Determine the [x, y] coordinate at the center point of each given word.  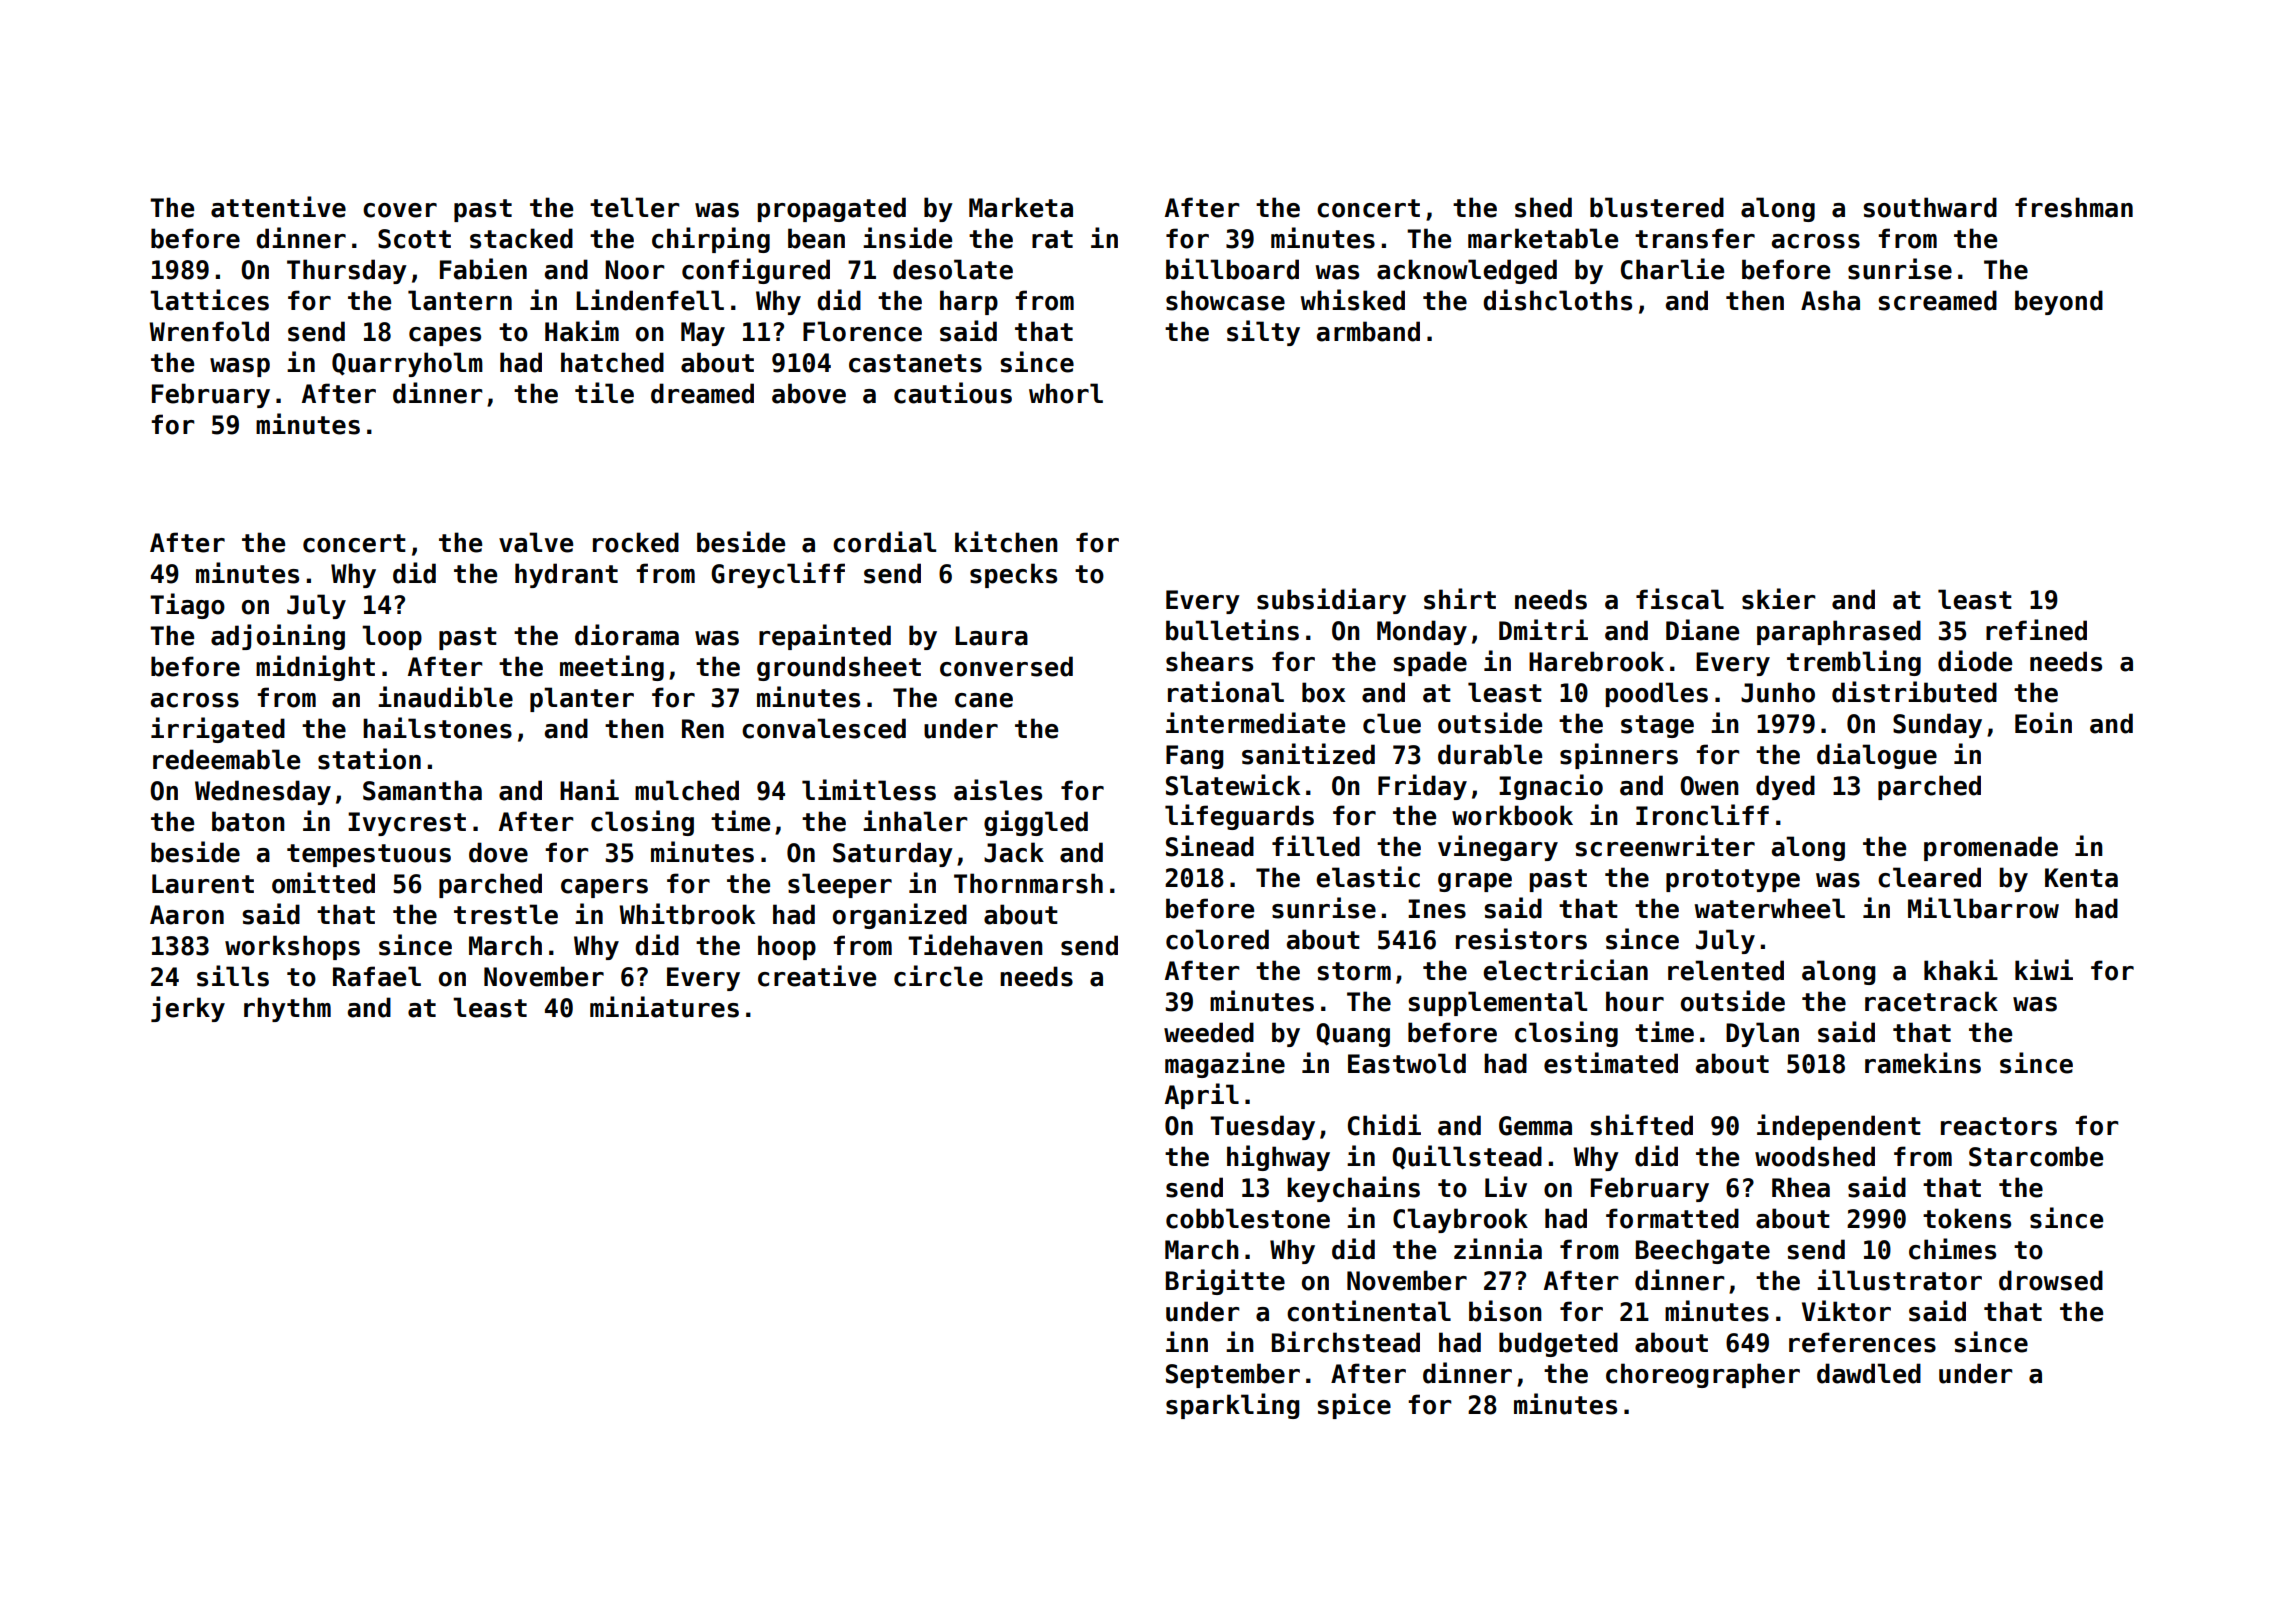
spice [1354, 1406]
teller [634, 207]
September [1233, 1375]
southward [1930, 207]
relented [1726, 970]
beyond [2059, 302]
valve [536, 542]
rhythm [287, 1009]
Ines [1437, 909]
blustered [1657, 207]
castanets [915, 363]
